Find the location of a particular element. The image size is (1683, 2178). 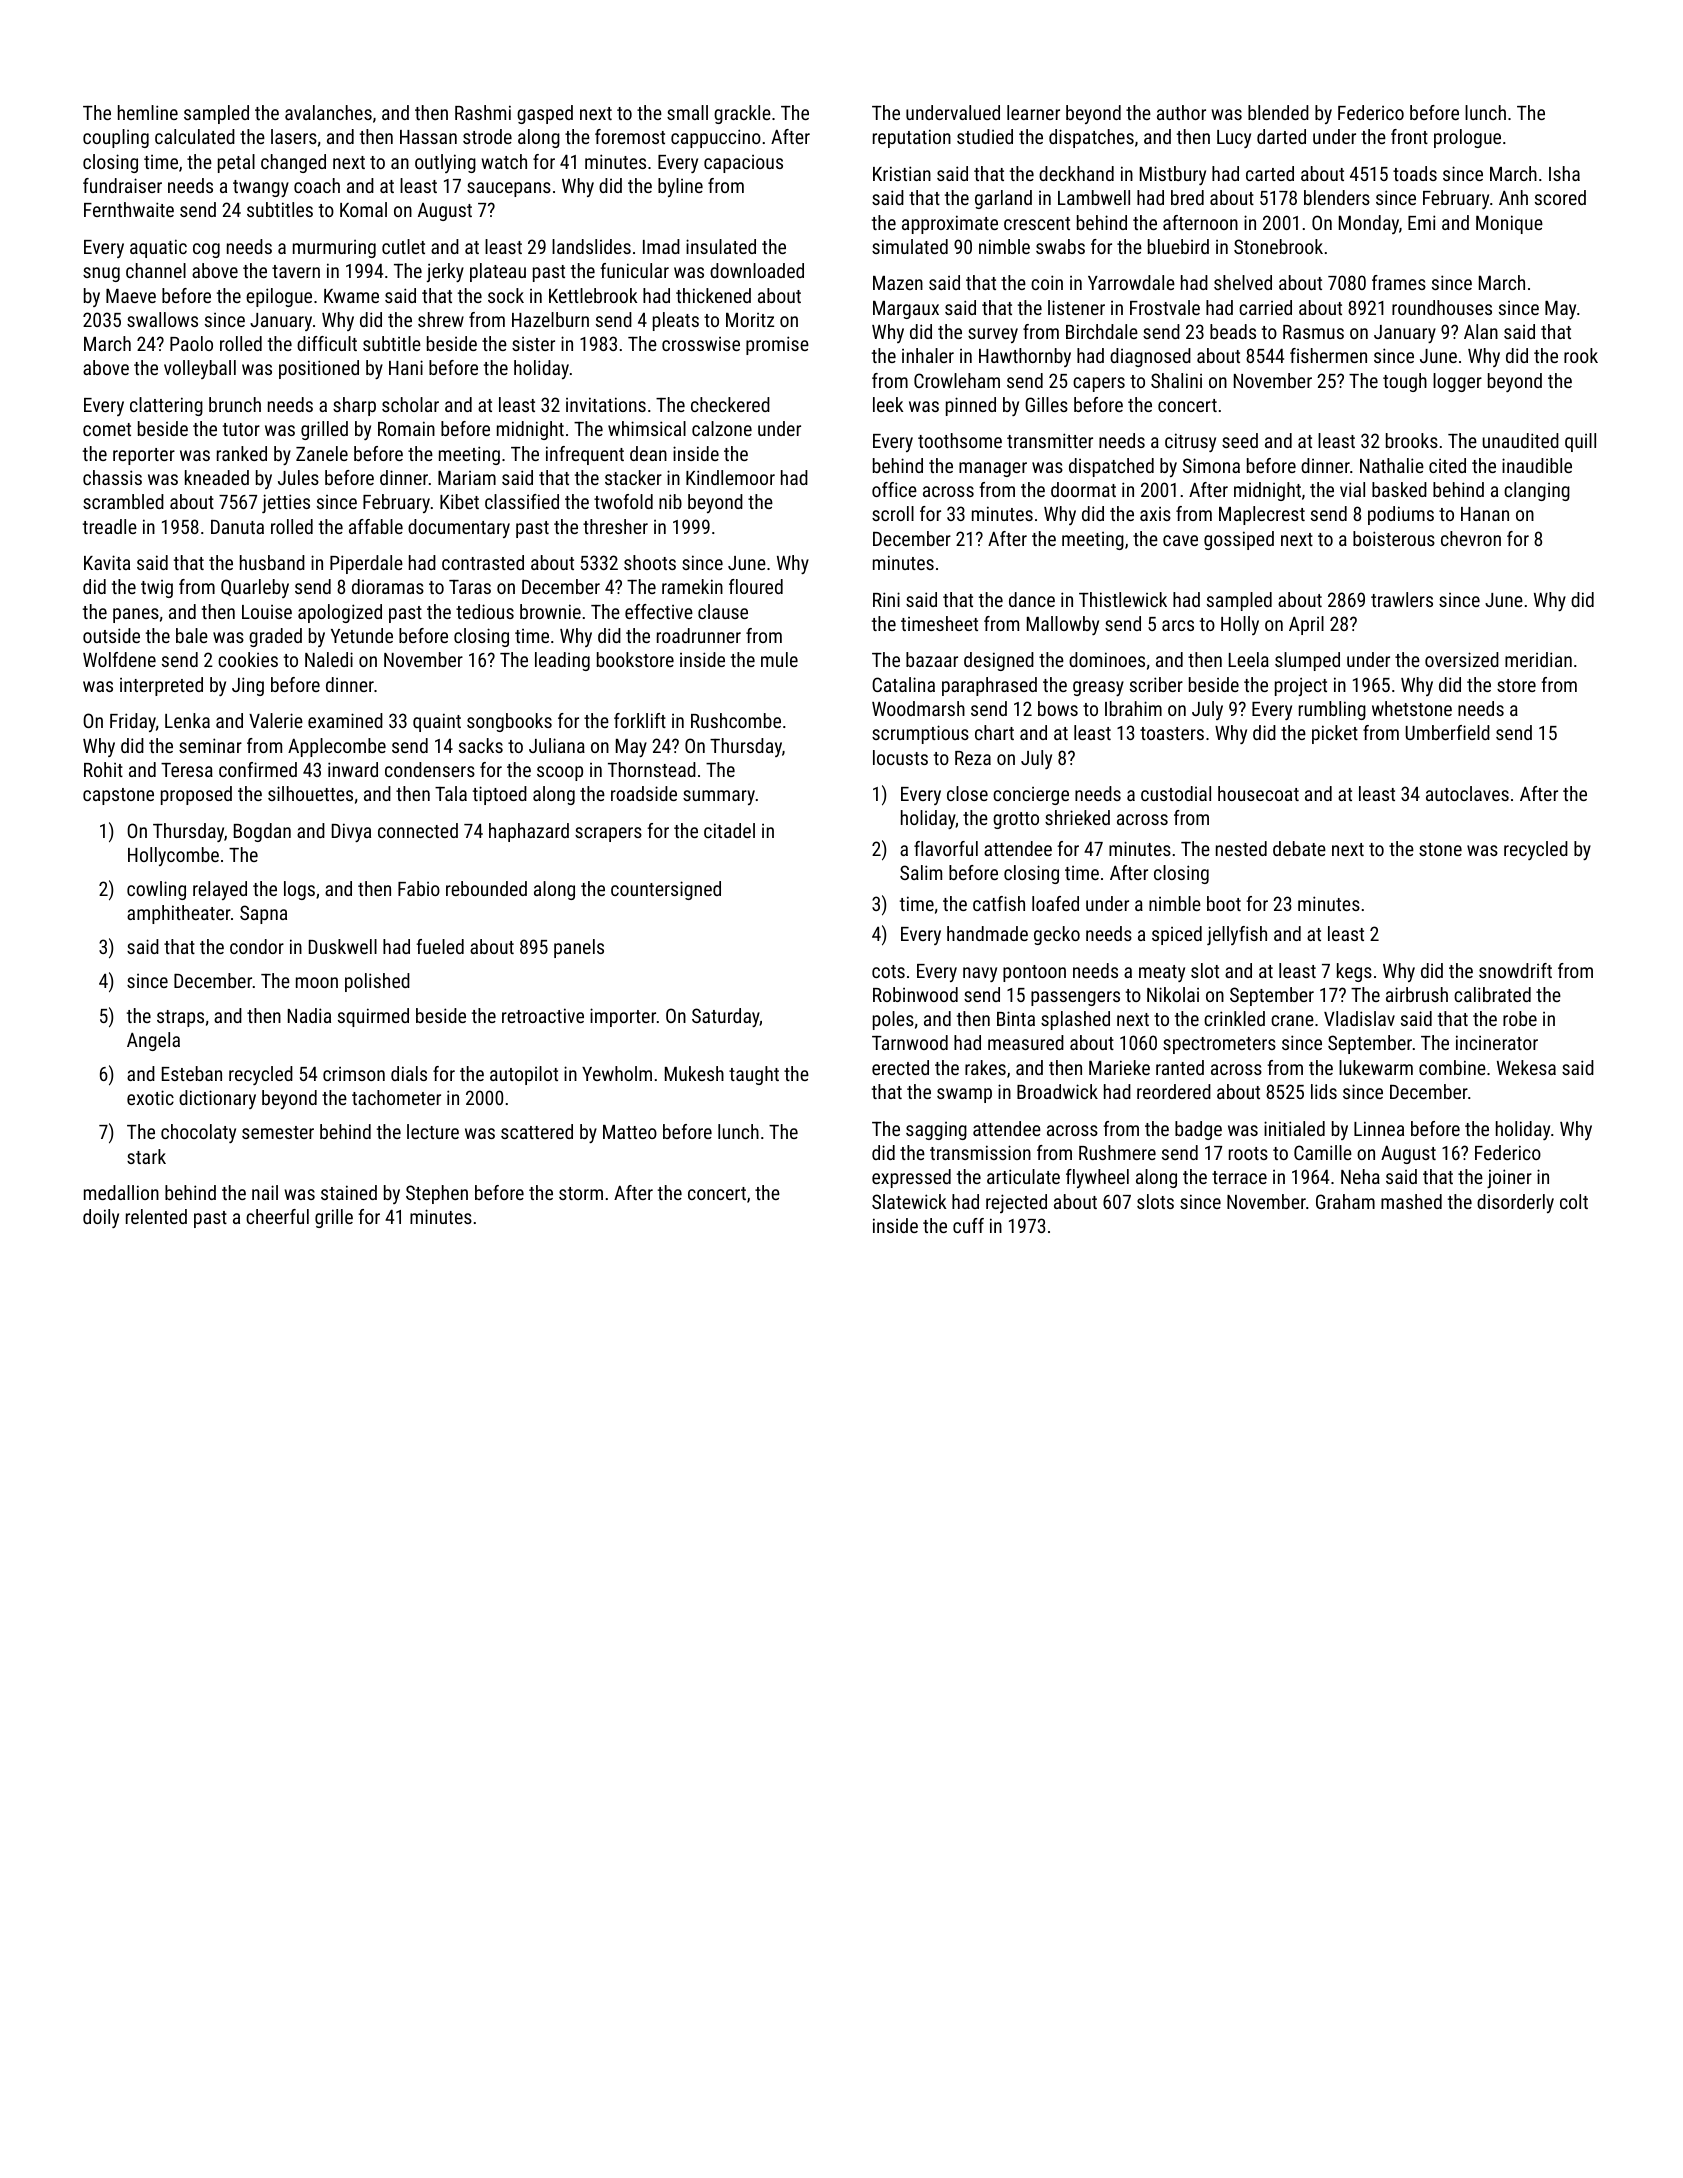

meridian is located at coordinates (1538, 659).
